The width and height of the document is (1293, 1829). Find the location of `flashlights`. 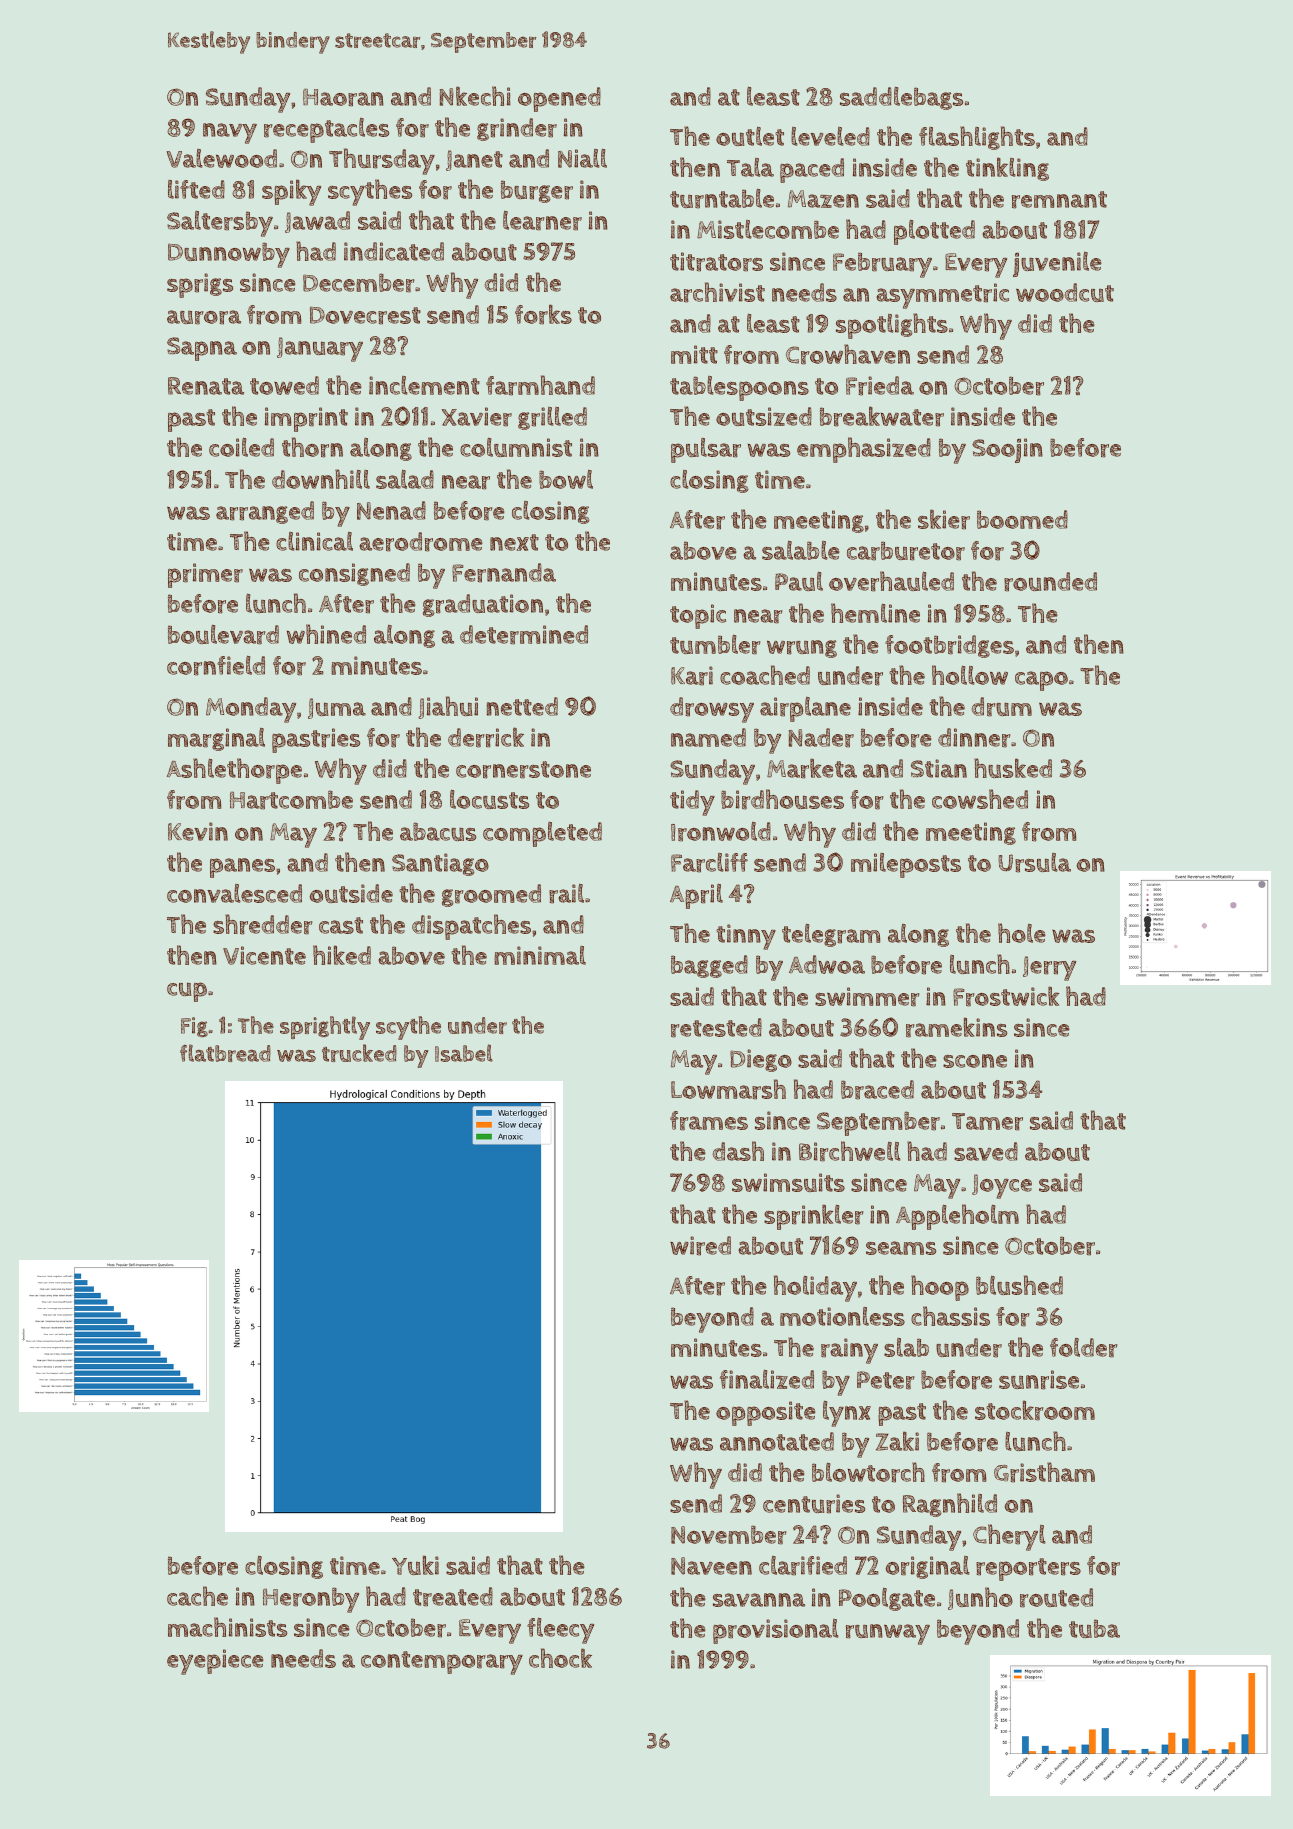

flashlights is located at coordinates (977, 138).
